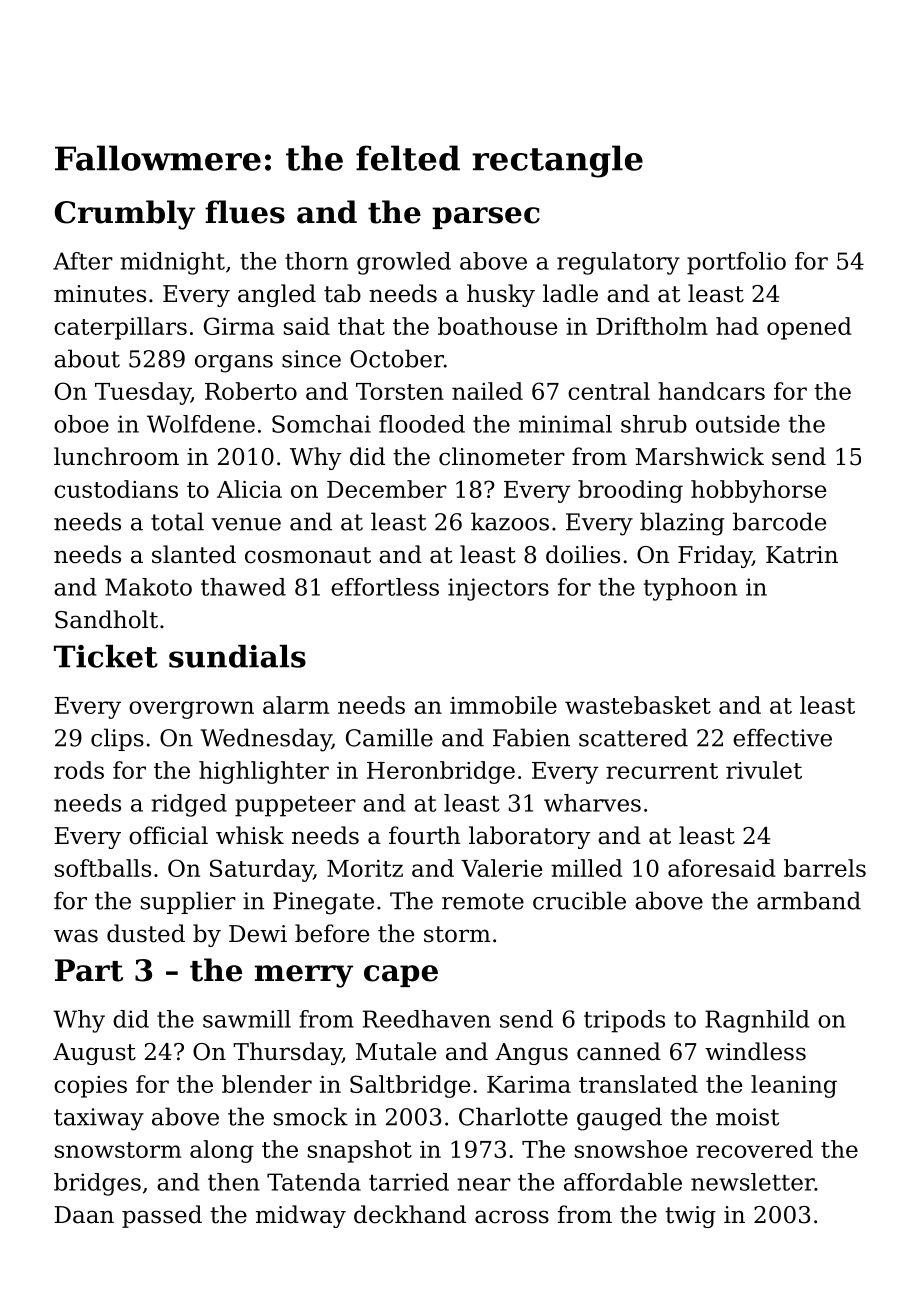 The height and width of the document is (1311, 924). Describe the element at coordinates (84, 1215) in the document. I see `Daan` at that location.
